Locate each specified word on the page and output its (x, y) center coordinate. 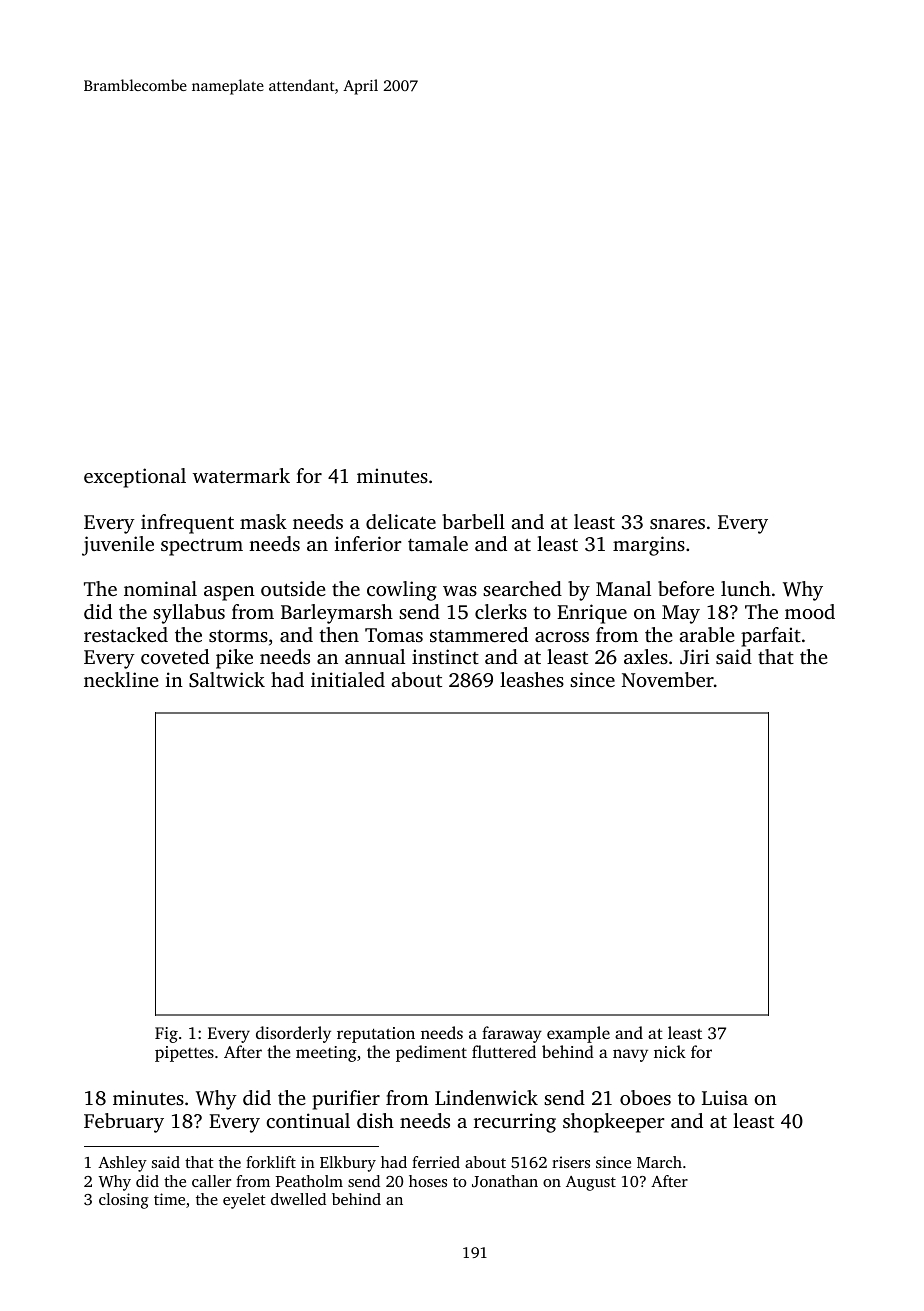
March (659, 1162)
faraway (512, 1034)
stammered (479, 634)
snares (677, 524)
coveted (175, 656)
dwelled (298, 1199)
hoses (428, 1181)
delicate (401, 521)
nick (670, 1051)
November (668, 679)
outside (293, 588)
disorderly (293, 1034)
